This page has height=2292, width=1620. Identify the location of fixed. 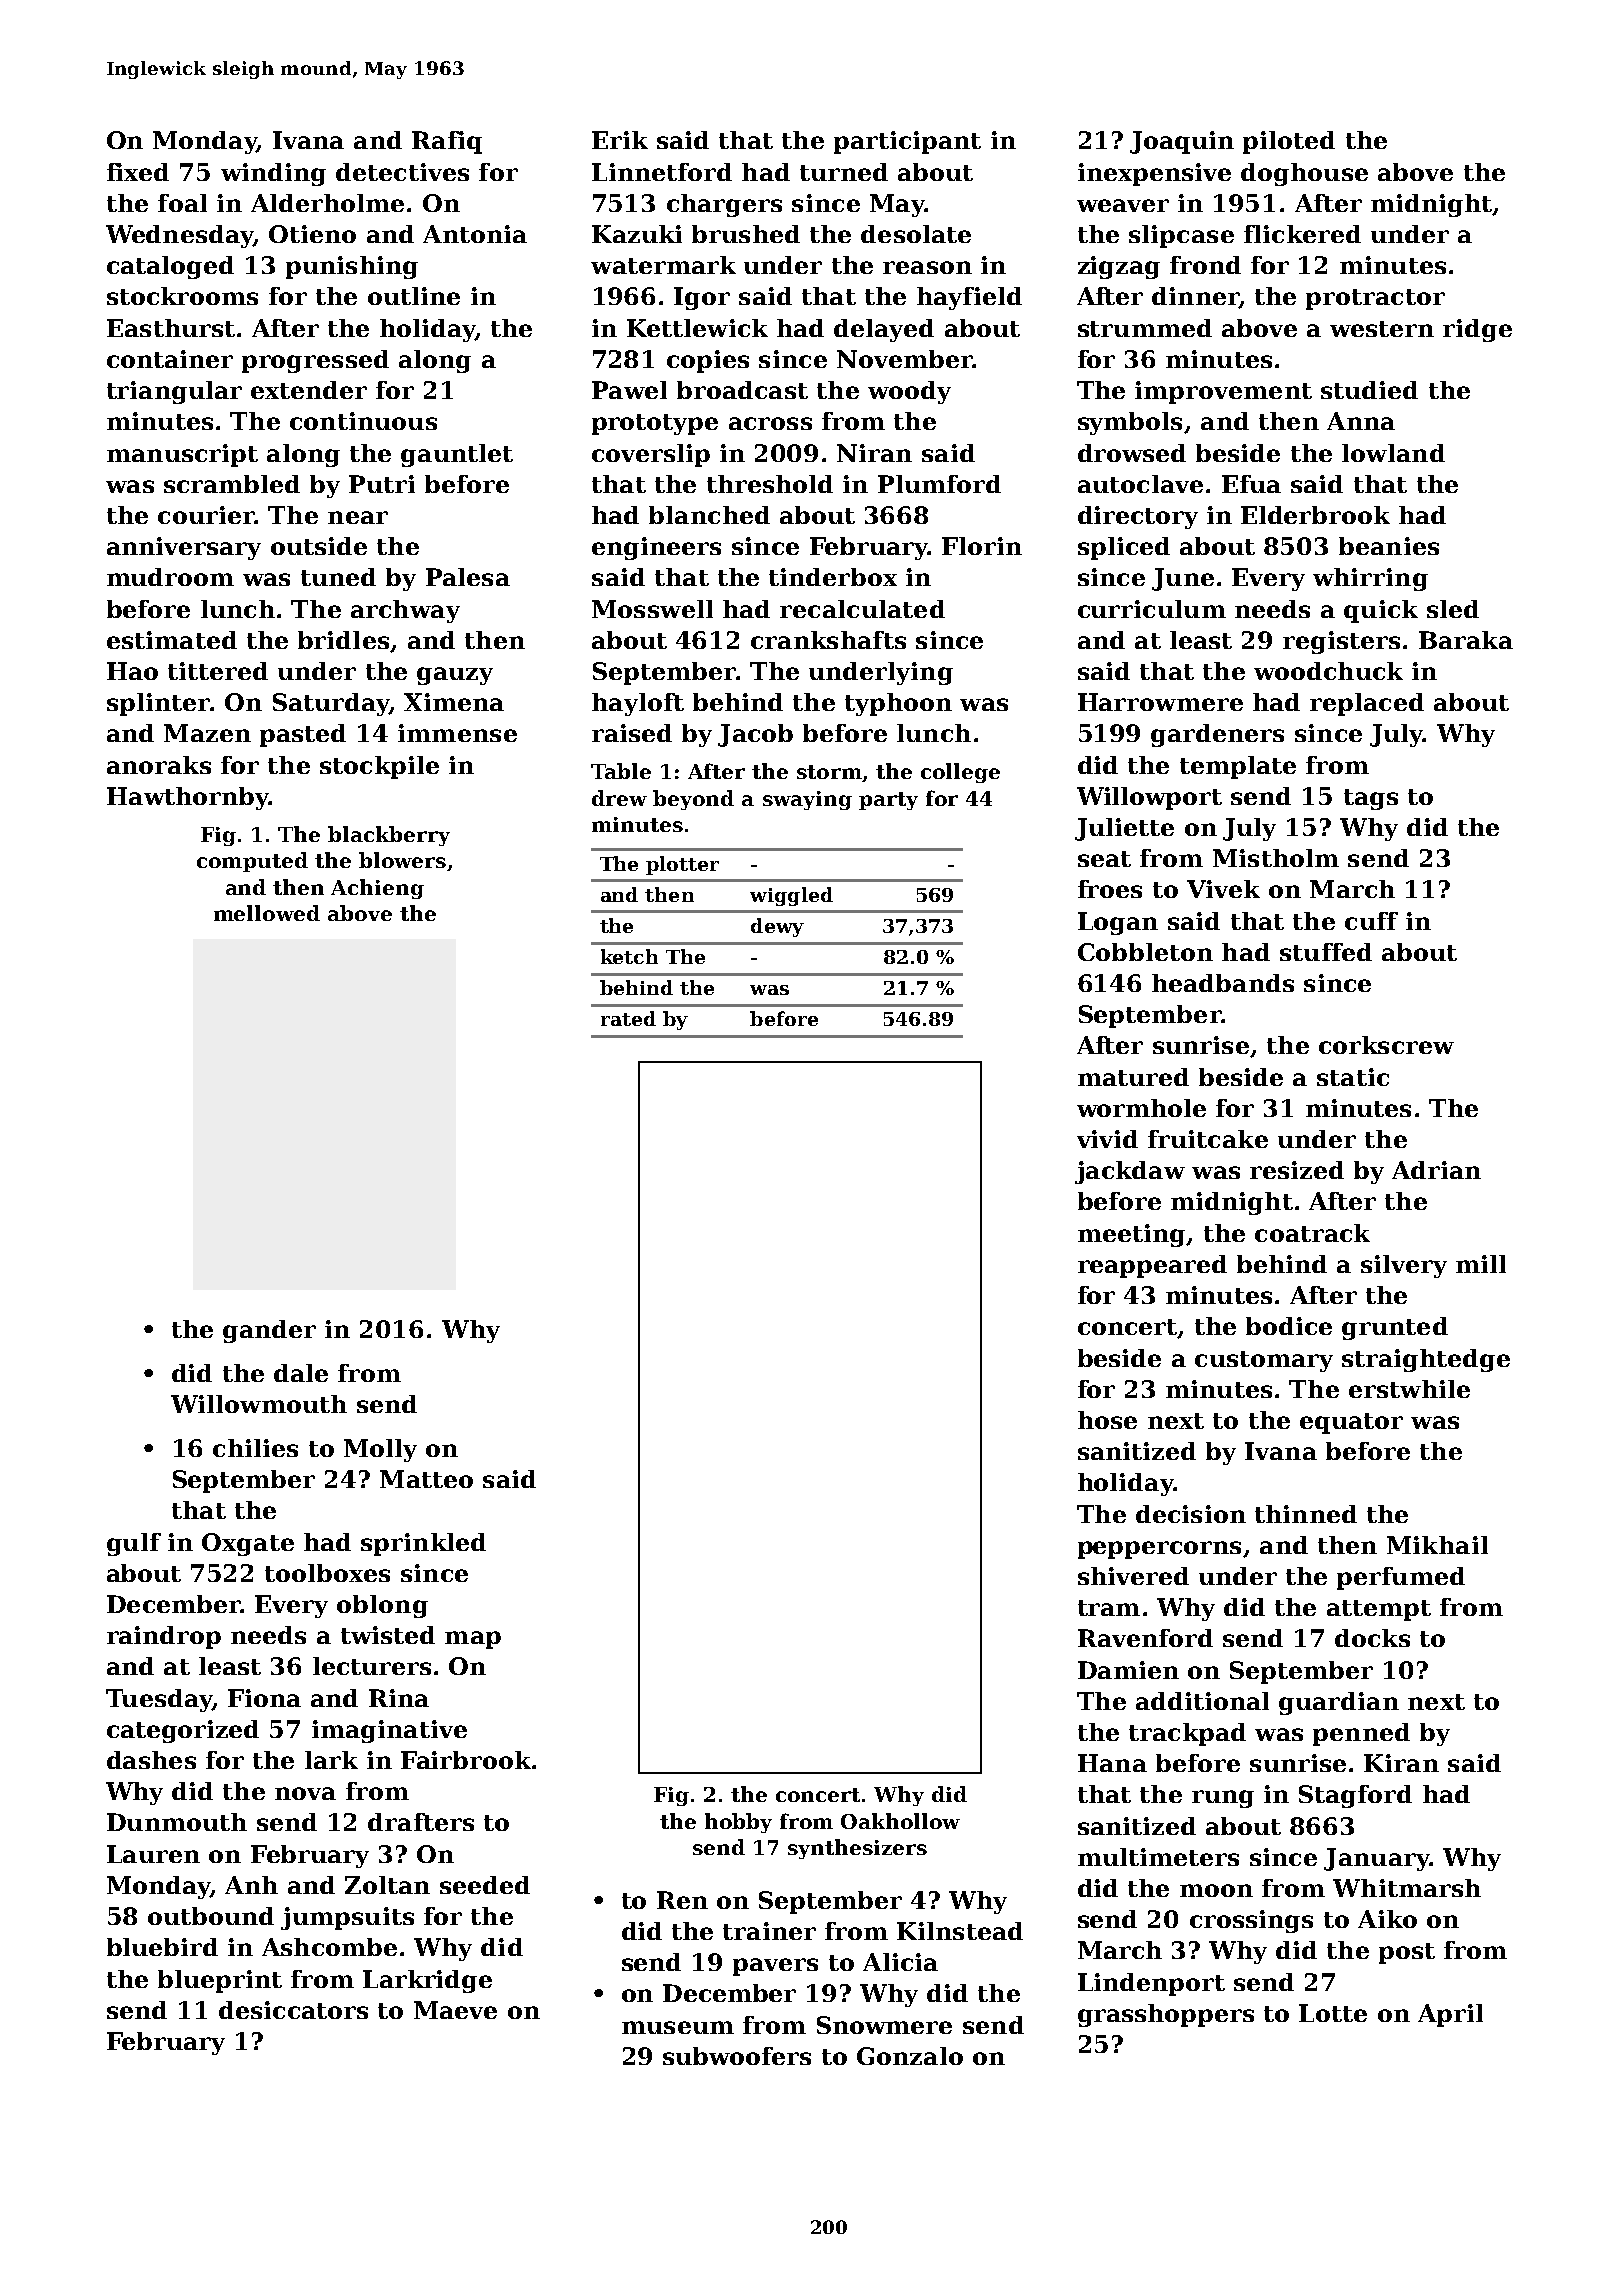
(138, 172).
